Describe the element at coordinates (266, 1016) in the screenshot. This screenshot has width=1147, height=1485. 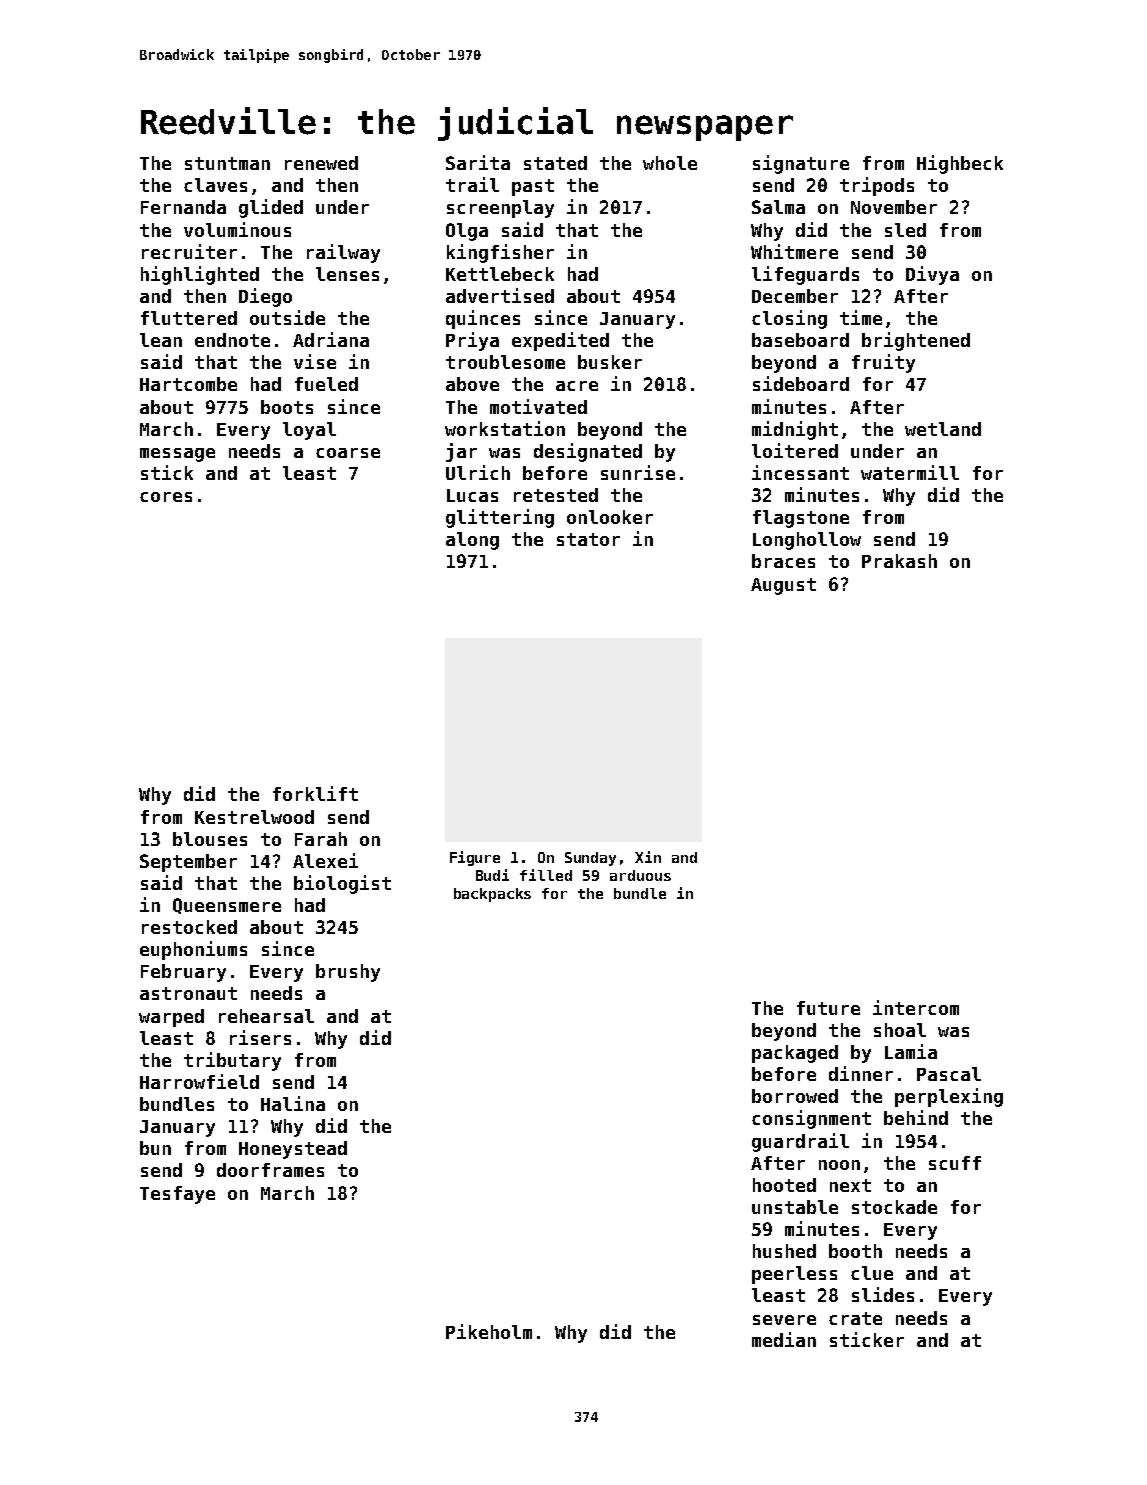
I see `rehearsal` at that location.
